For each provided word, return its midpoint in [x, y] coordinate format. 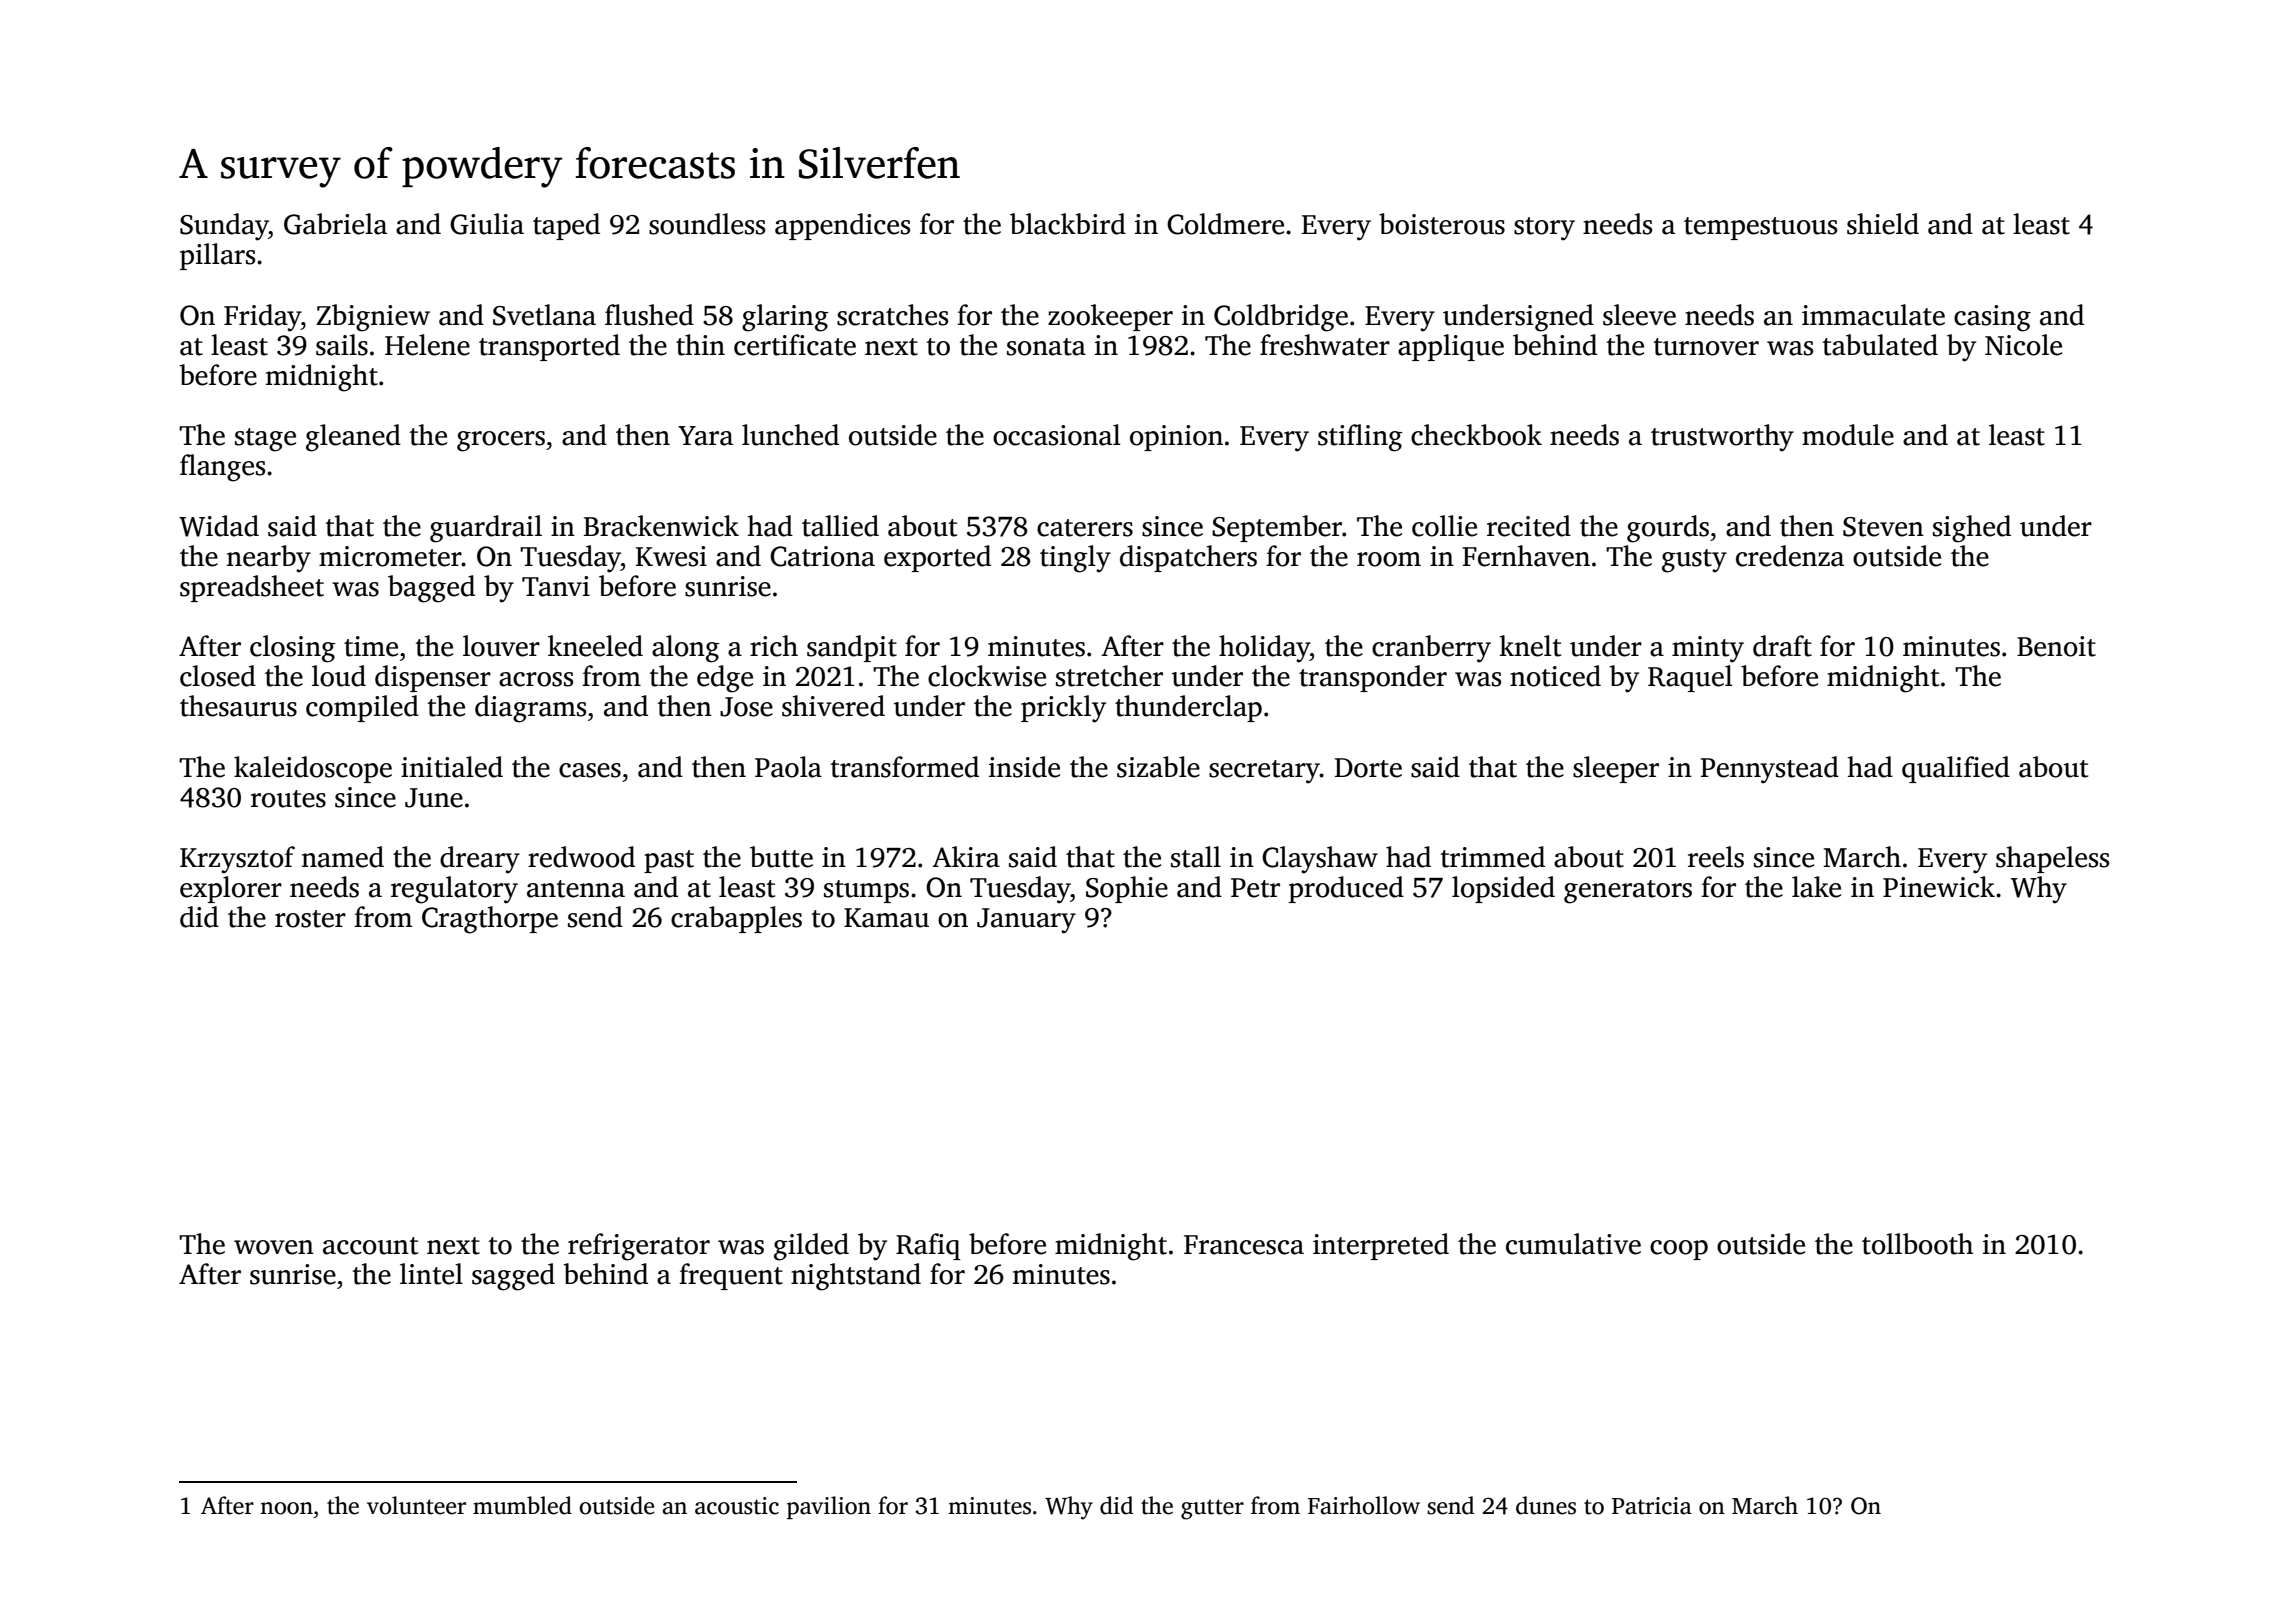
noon [286, 1508]
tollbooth [1917, 1244]
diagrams [530, 709]
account [370, 1246]
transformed [905, 767]
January [1026, 921]
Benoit [2056, 646]
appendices [842, 226]
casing [1992, 318]
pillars [217, 256]
